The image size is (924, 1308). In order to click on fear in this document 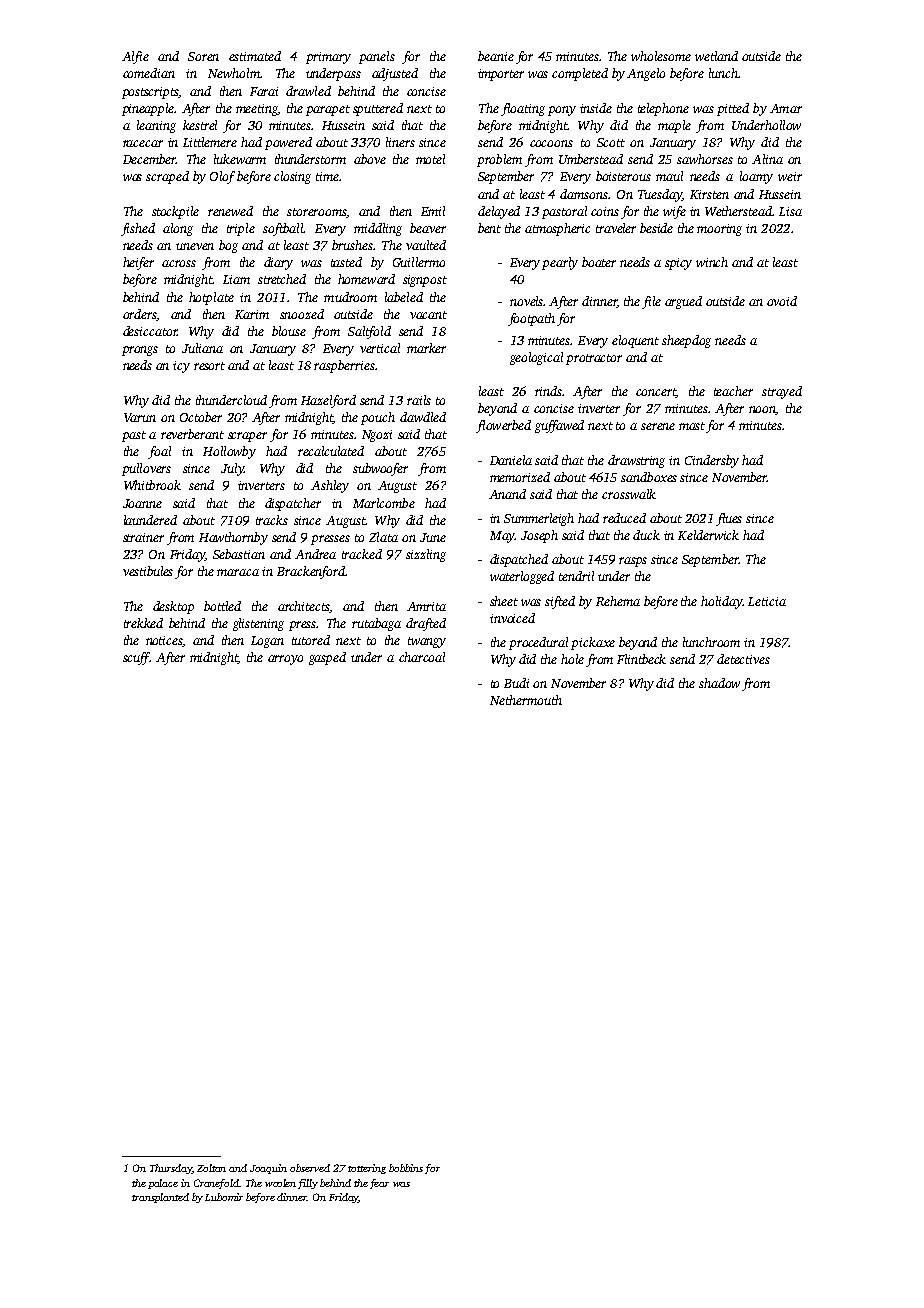, I will do `click(379, 1184)`.
